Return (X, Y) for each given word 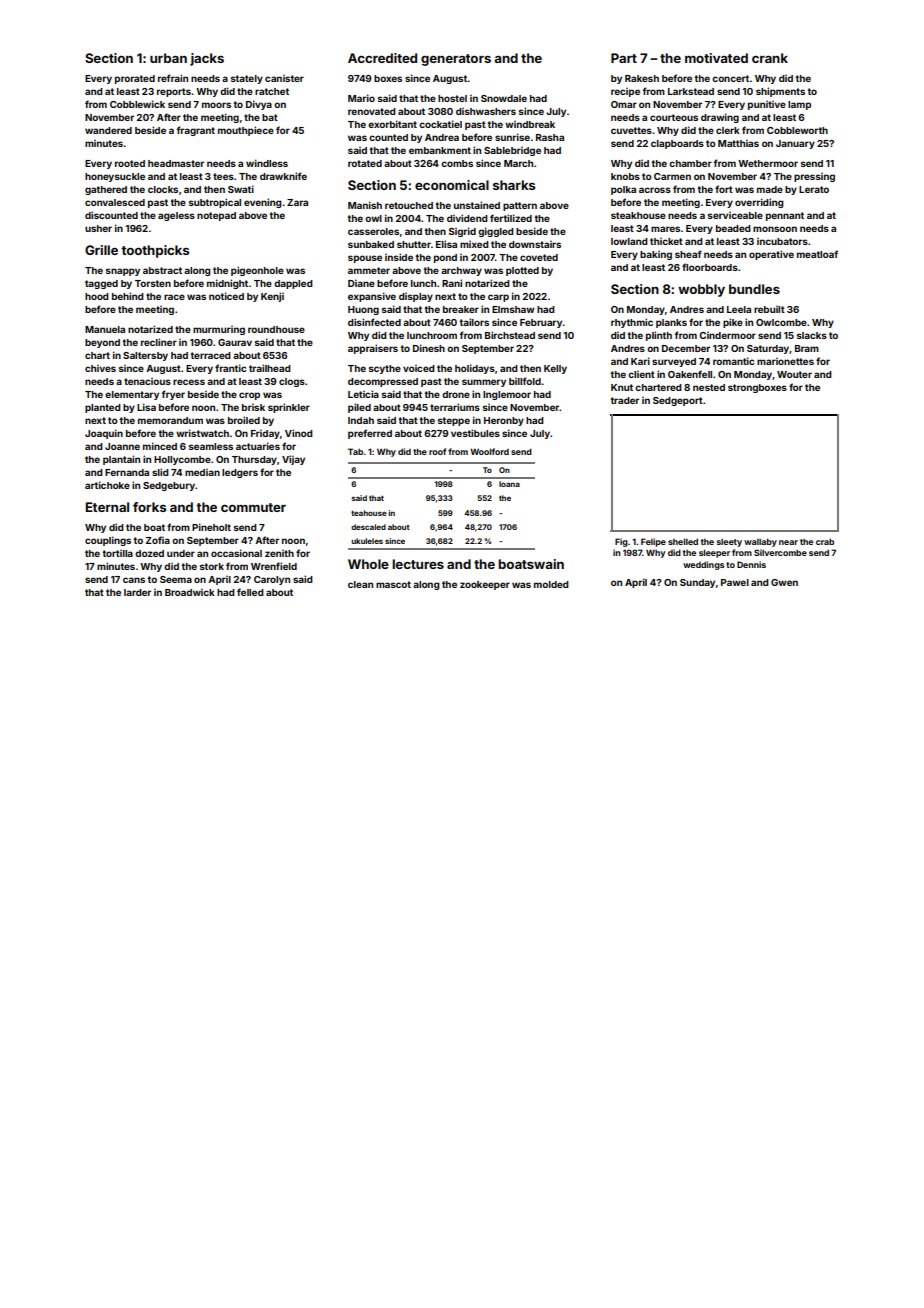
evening (263, 203)
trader (625, 400)
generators (456, 60)
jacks (207, 59)
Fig (621, 542)
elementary (132, 395)
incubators (782, 241)
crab (825, 542)
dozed (149, 553)
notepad (216, 216)
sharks (514, 185)
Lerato (814, 189)
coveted (539, 257)
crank (770, 58)
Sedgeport (678, 401)
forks (149, 507)
